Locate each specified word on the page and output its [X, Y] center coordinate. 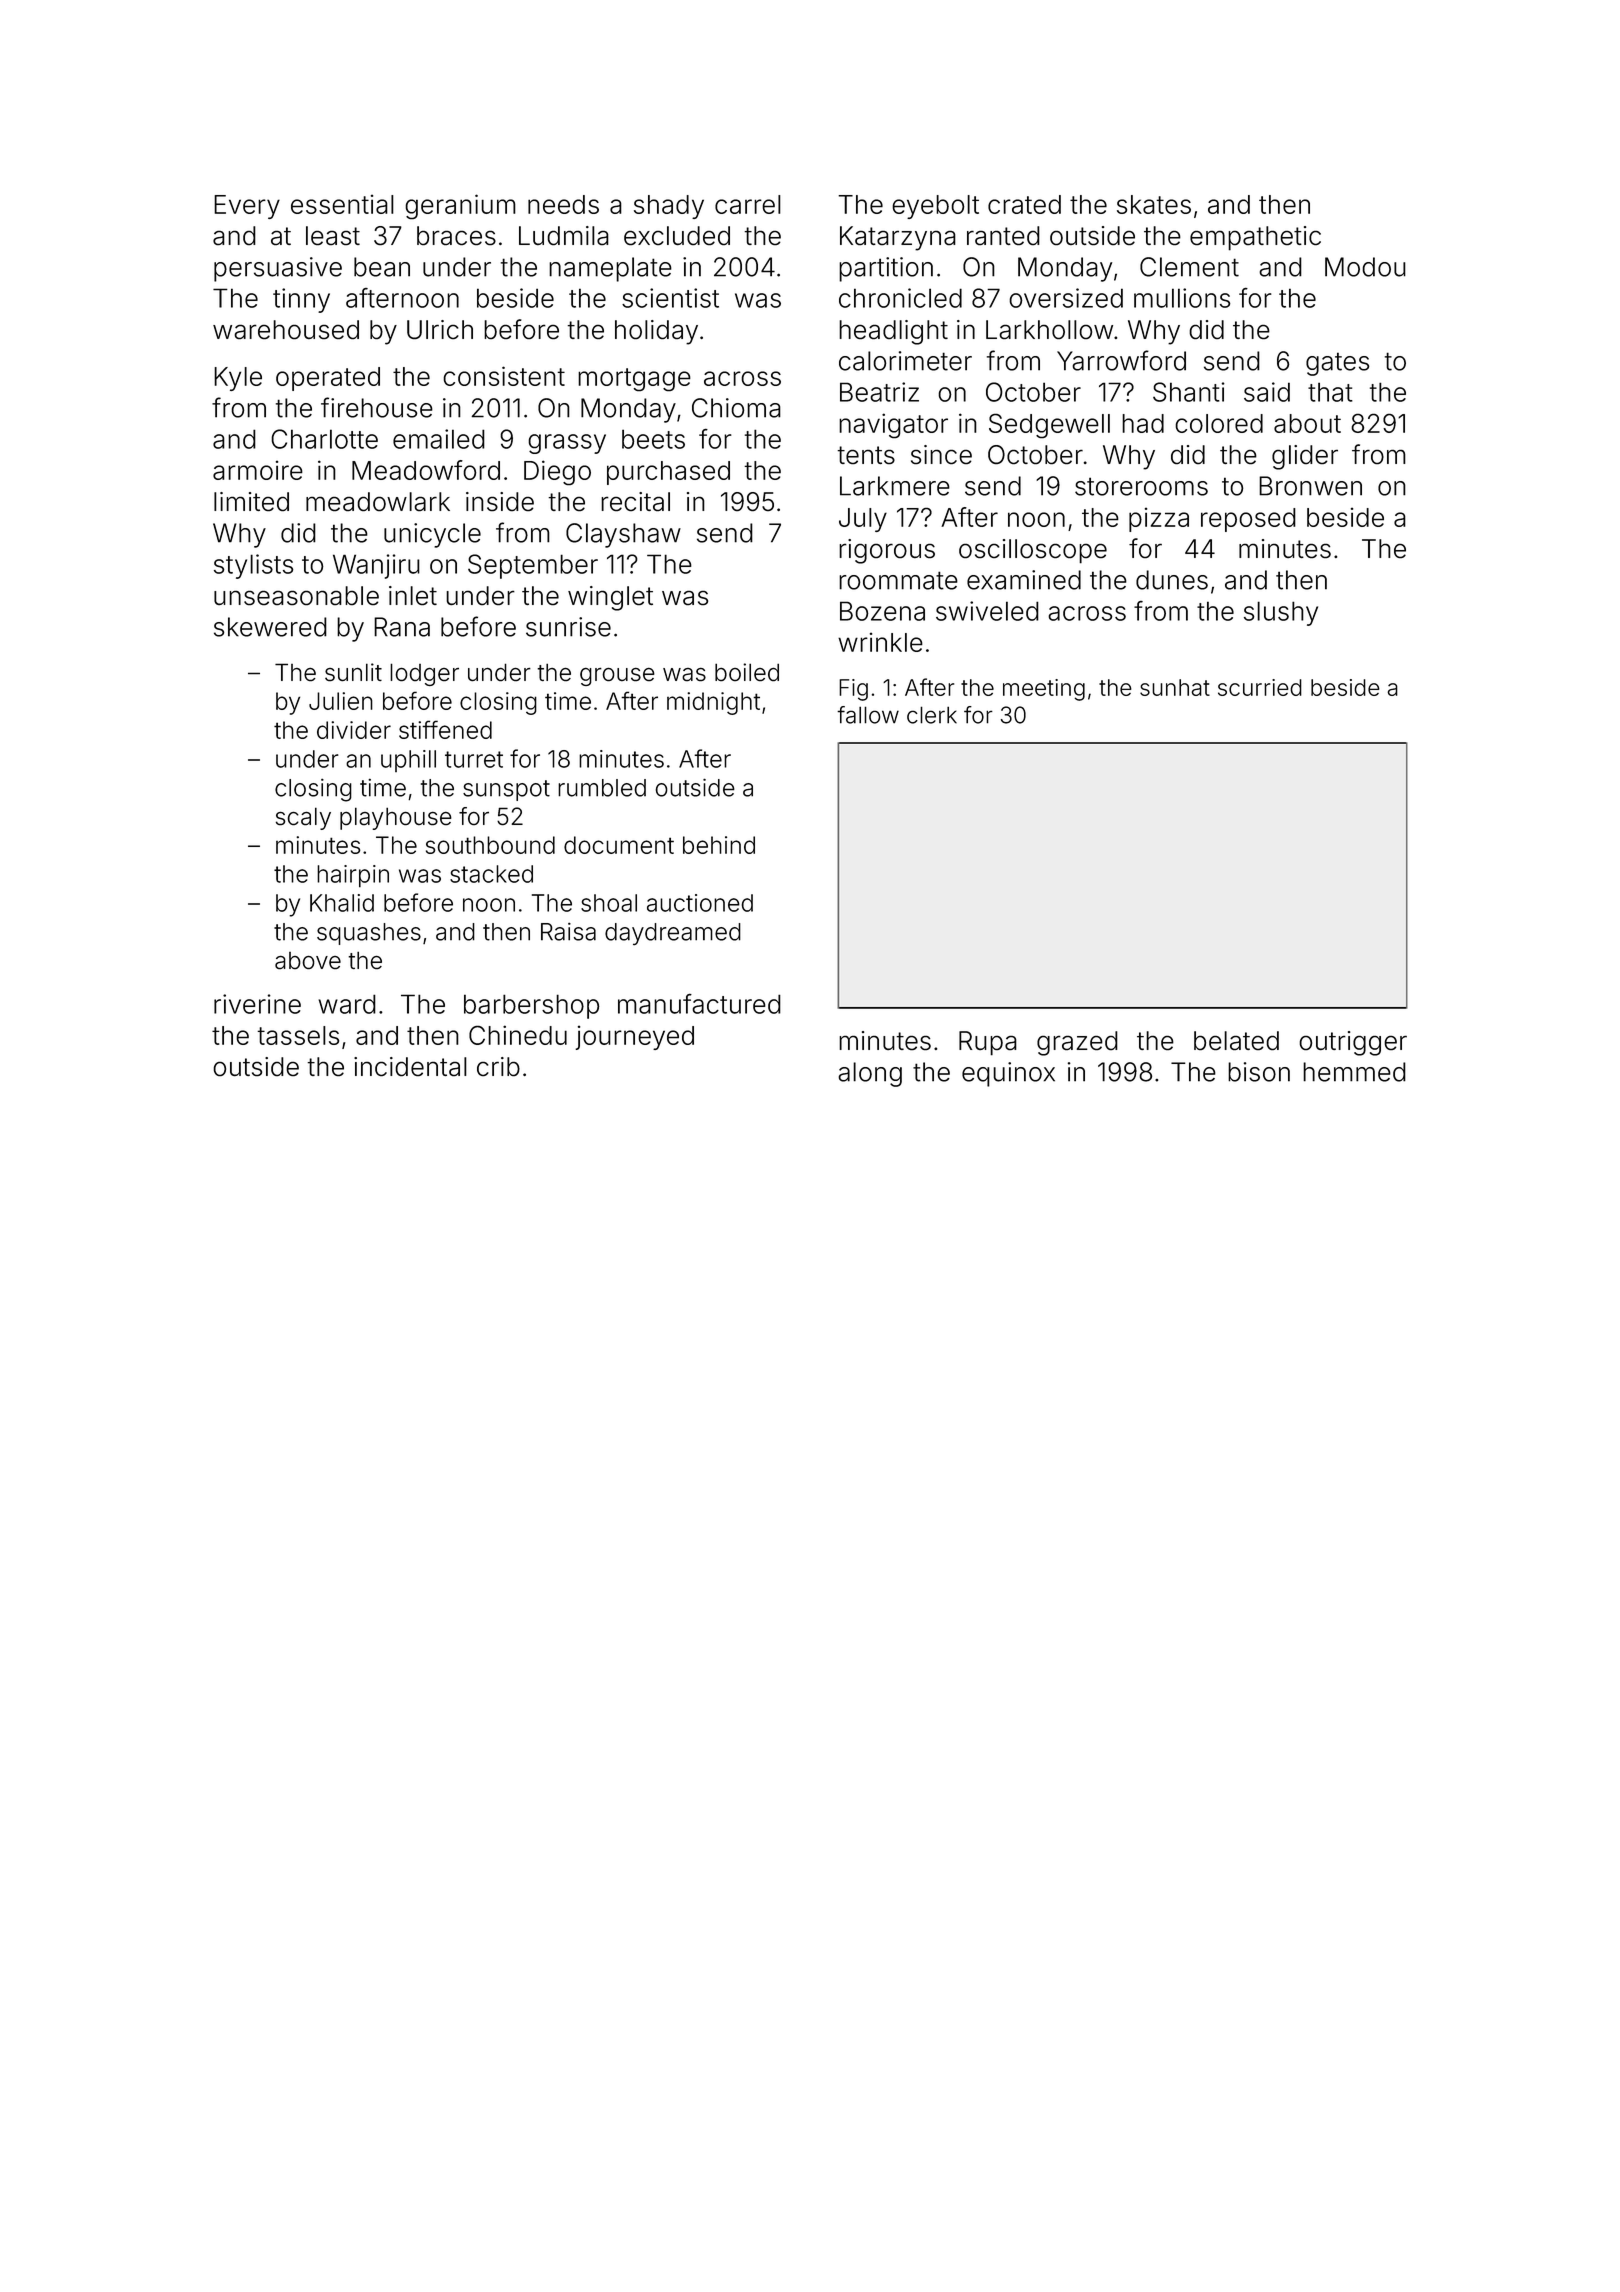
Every [247, 207]
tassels [298, 1035]
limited [251, 501]
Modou [1365, 267]
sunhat [1175, 687]
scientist [670, 298]
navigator [893, 425]
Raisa [568, 932]
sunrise [568, 627]
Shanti [1189, 392]
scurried [1260, 687]
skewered [270, 627]
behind [719, 845]
